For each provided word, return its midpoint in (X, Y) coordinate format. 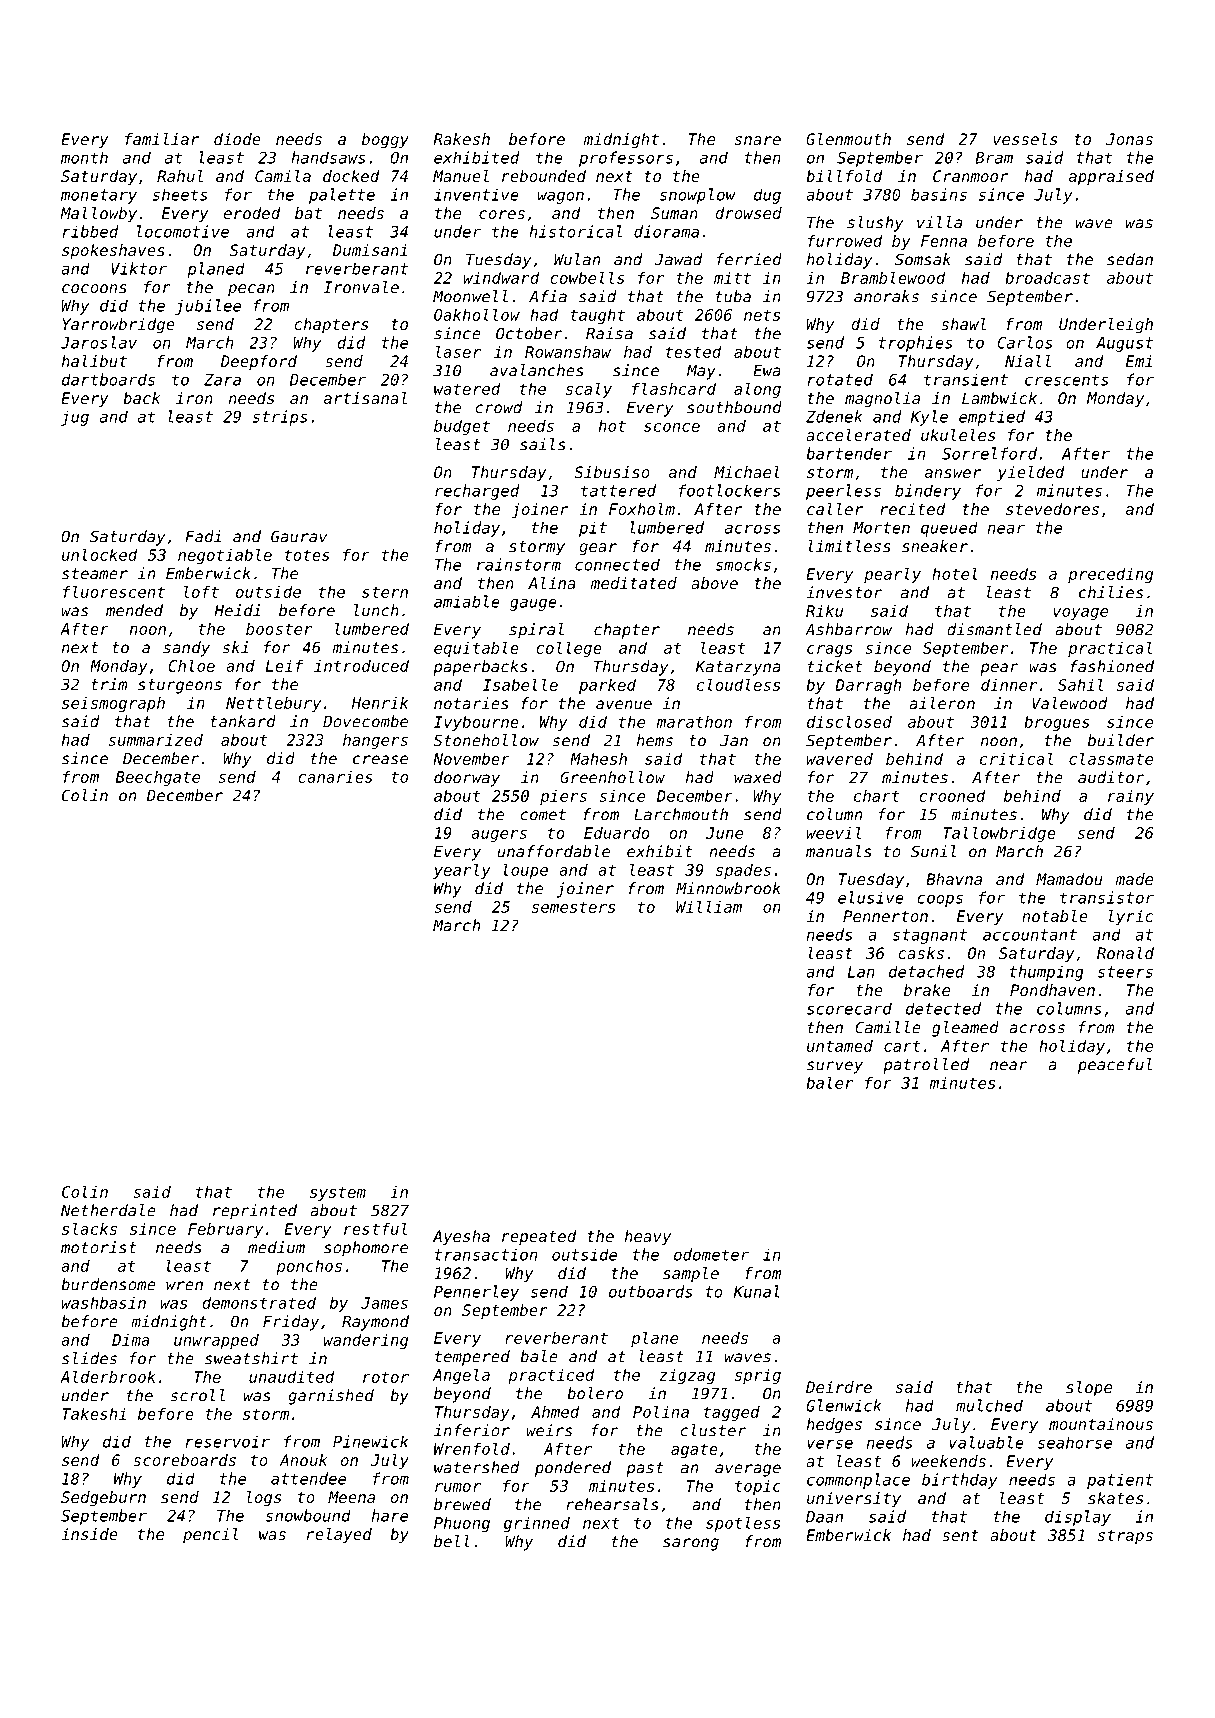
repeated (539, 1237)
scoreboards (184, 1460)
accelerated (858, 435)
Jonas (1129, 139)
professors (626, 159)
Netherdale (108, 1210)
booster (279, 628)
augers (499, 836)
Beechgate (158, 778)
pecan (251, 290)
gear (598, 549)
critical (1016, 758)
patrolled (926, 1066)
